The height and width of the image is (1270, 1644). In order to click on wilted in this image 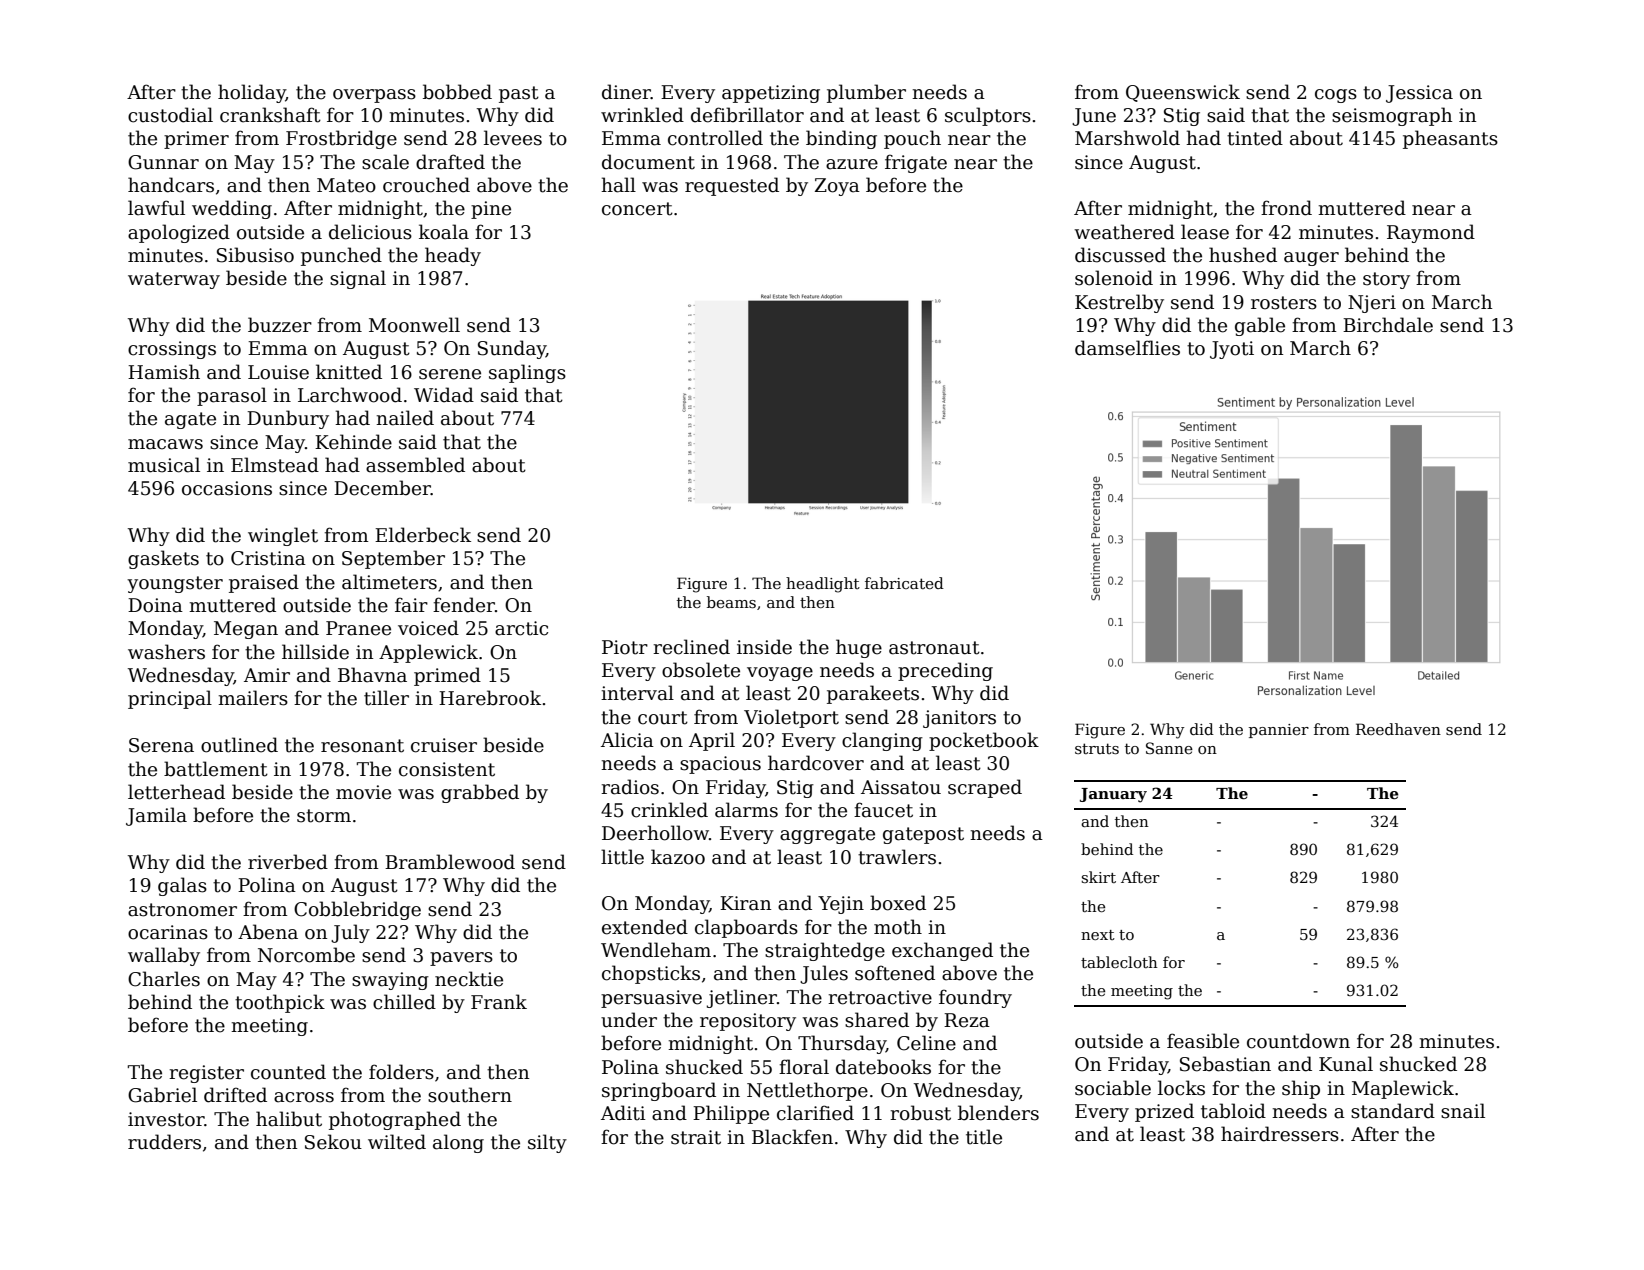, I will do `click(397, 1142)`.
